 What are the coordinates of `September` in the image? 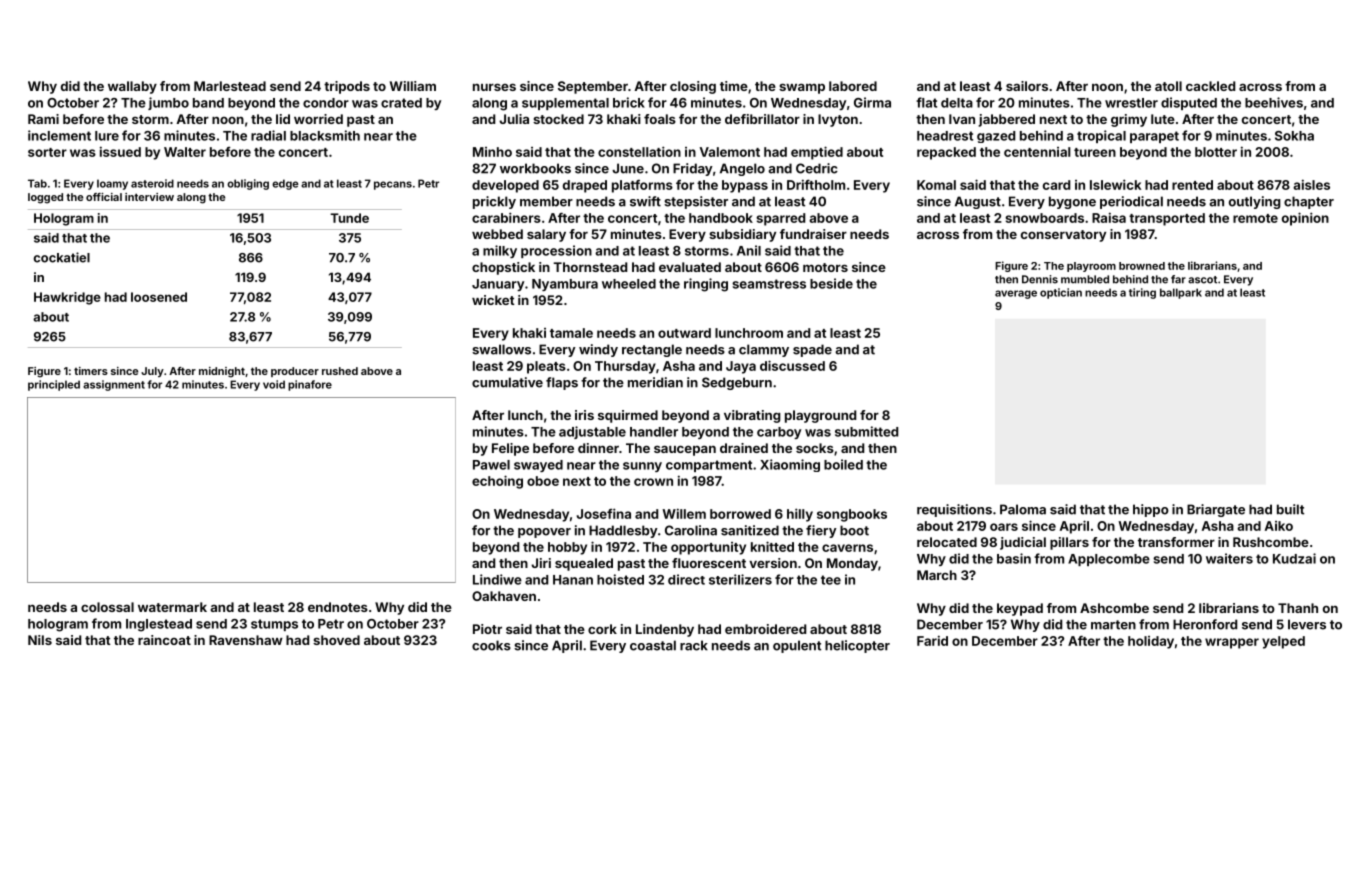 It's located at (593, 87).
